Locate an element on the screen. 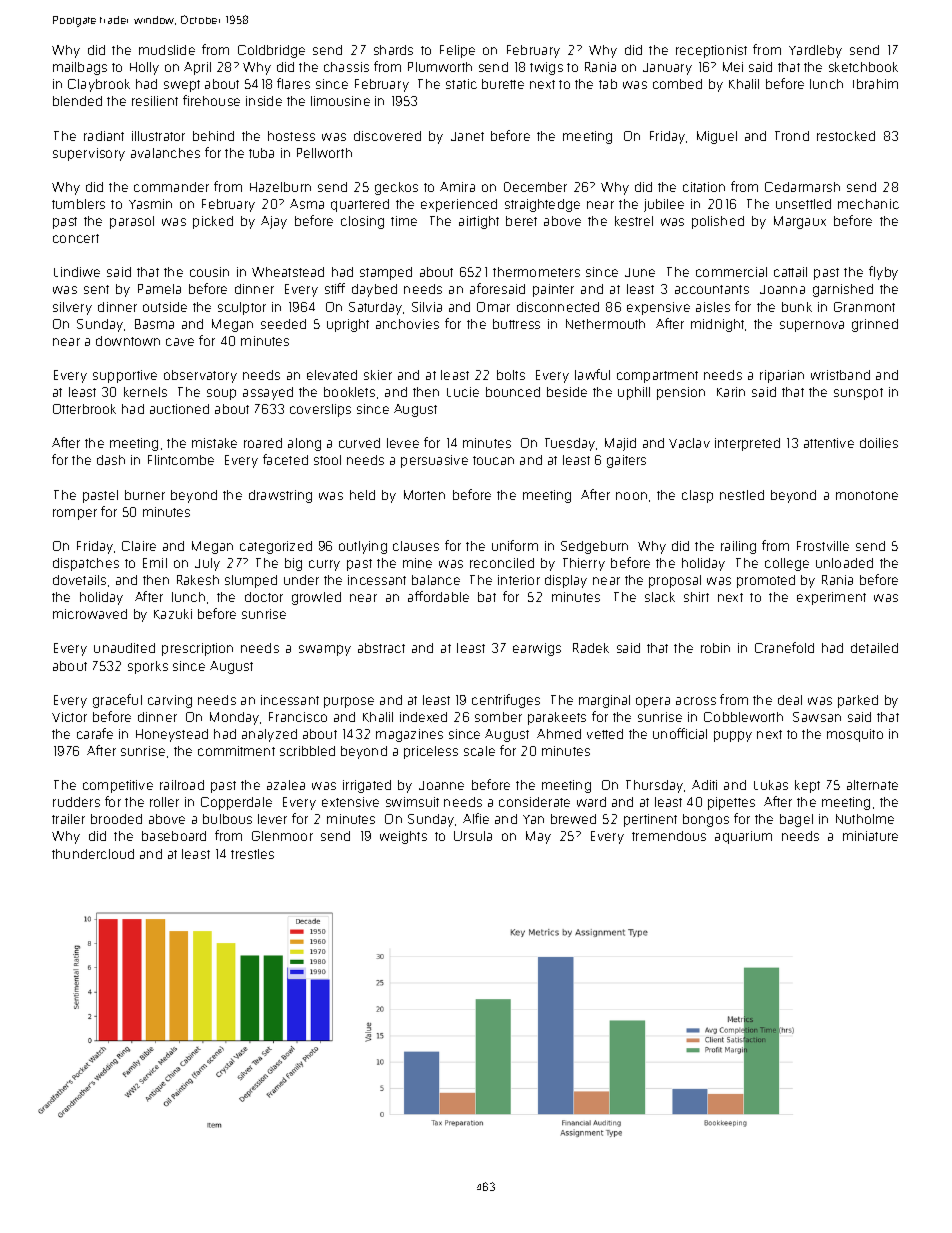 This screenshot has height=1233, width=952. Trond is located at coordinates (792, 136).
